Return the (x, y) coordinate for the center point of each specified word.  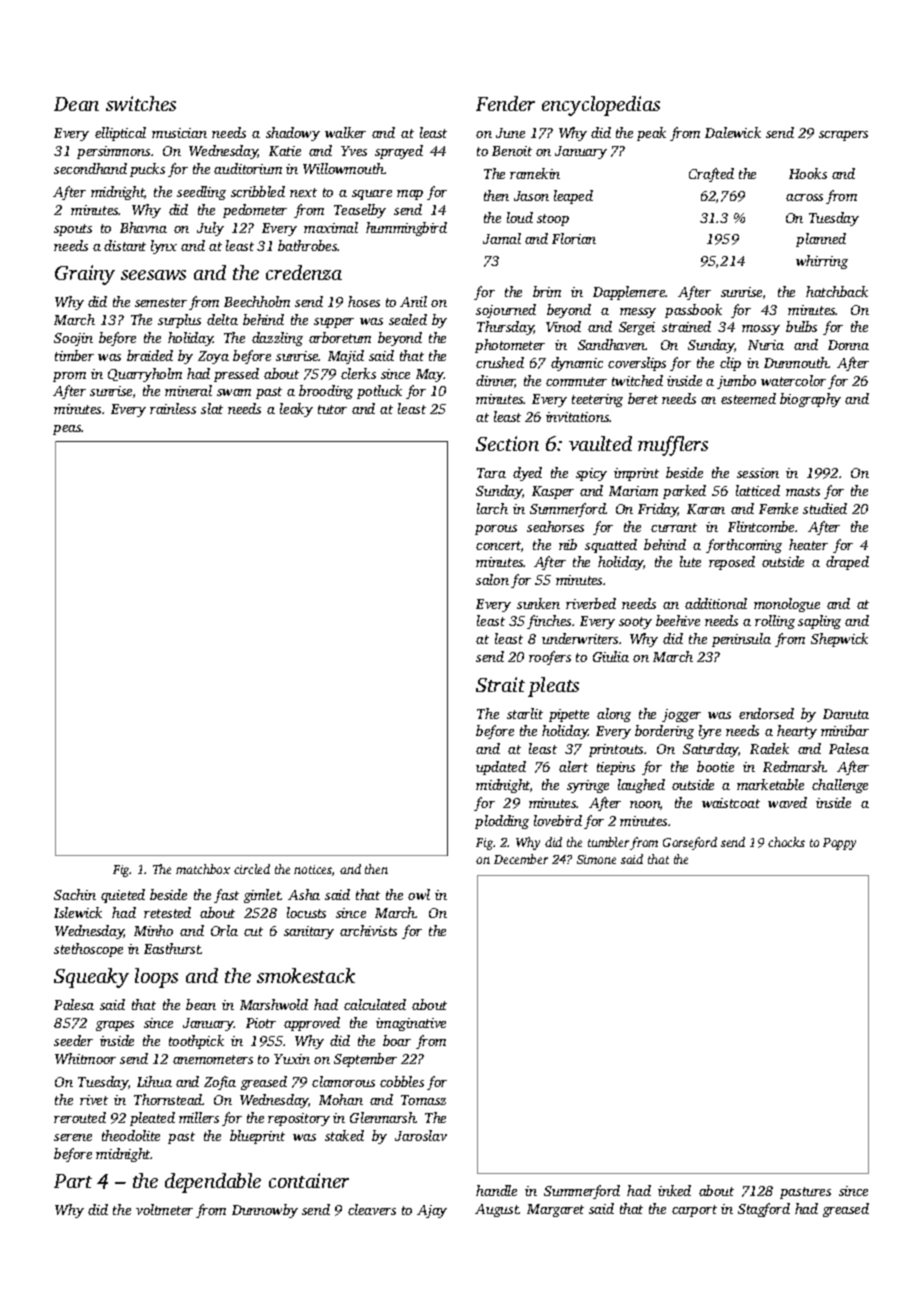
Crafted (711, 175)
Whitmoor (85, 1058)
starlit (525, 713)
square (372, 195)
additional (716, 603)
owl (419, 894)
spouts (73, 230)
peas (67, 430)
